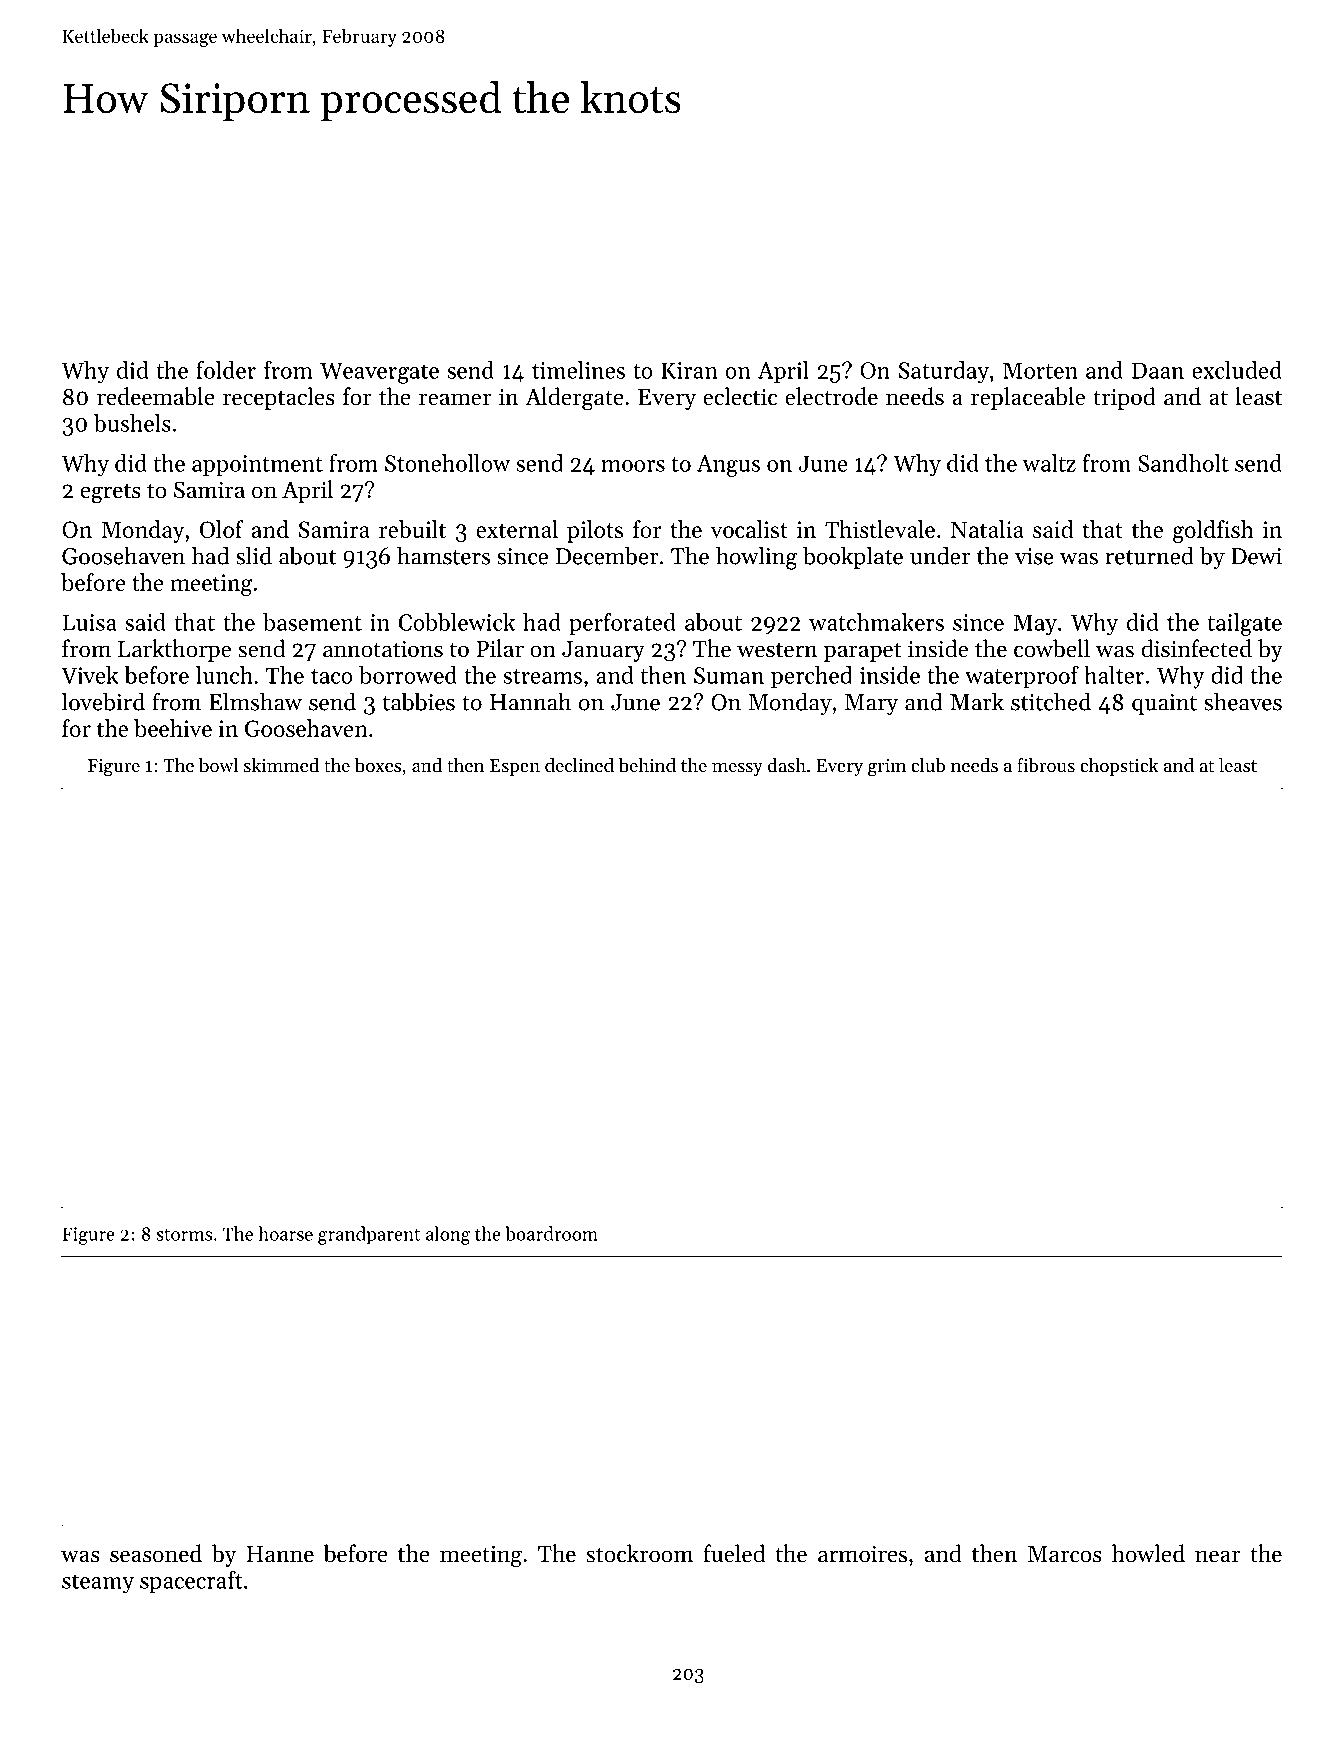 The height and width of the screenshot is (1740, 1344). What do you see at coordinates (1065, 1554) in the screenshot?
I see `Marcos` at bounding box center [1065, 1554].
